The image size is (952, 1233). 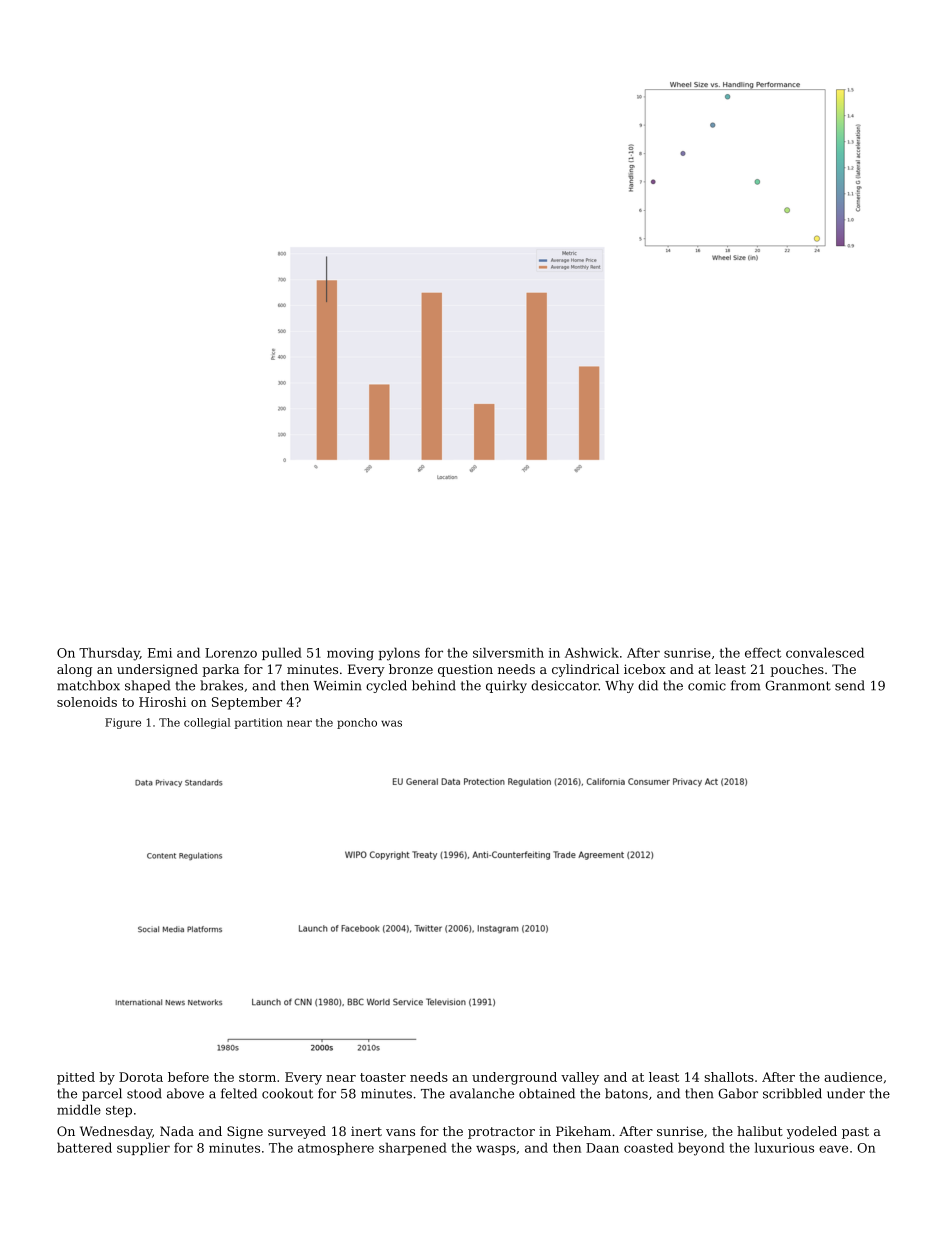 I want to click on wasps, so click(x=496, y=1150).
